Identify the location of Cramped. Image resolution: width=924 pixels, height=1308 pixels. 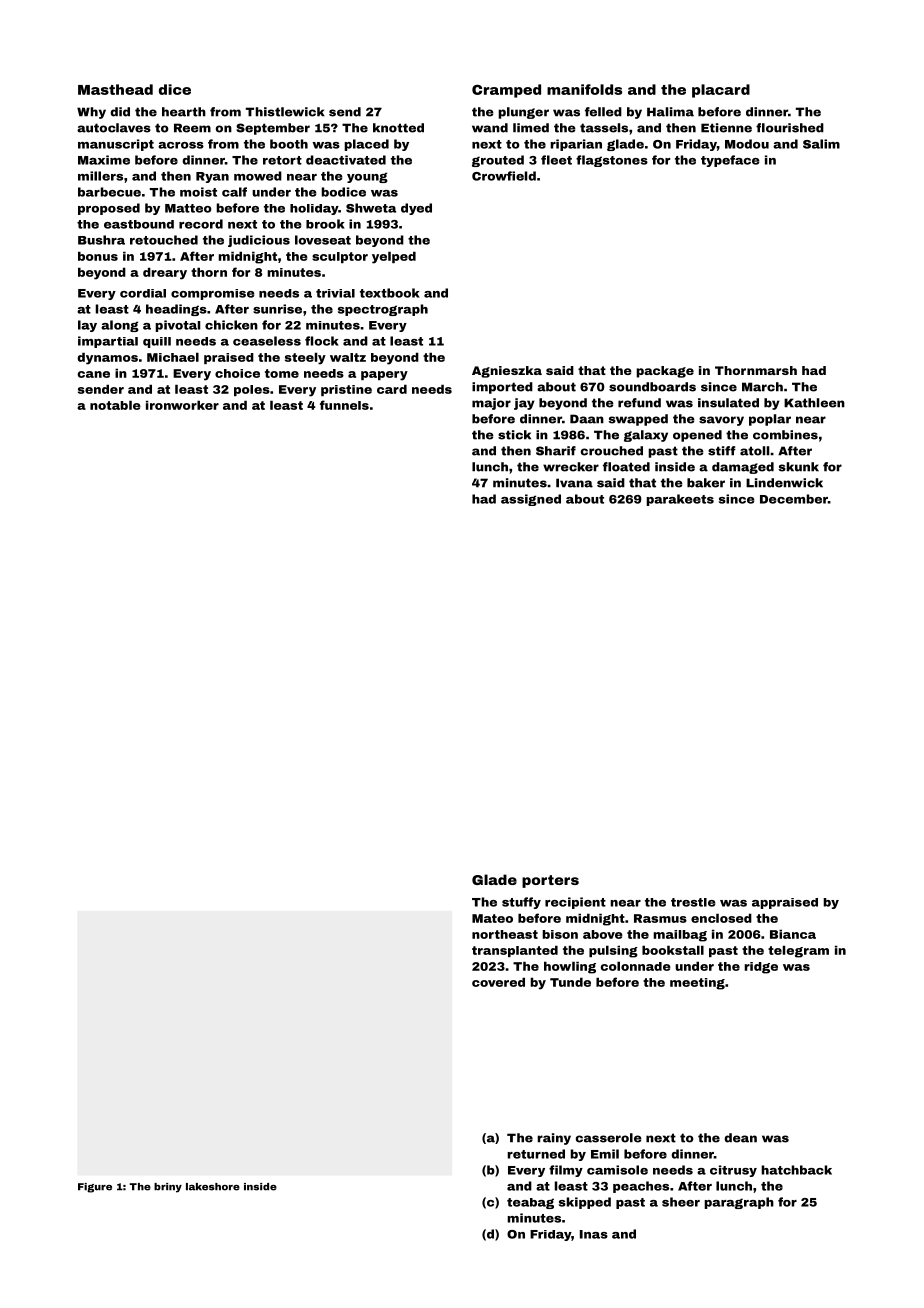
(506, 91).
